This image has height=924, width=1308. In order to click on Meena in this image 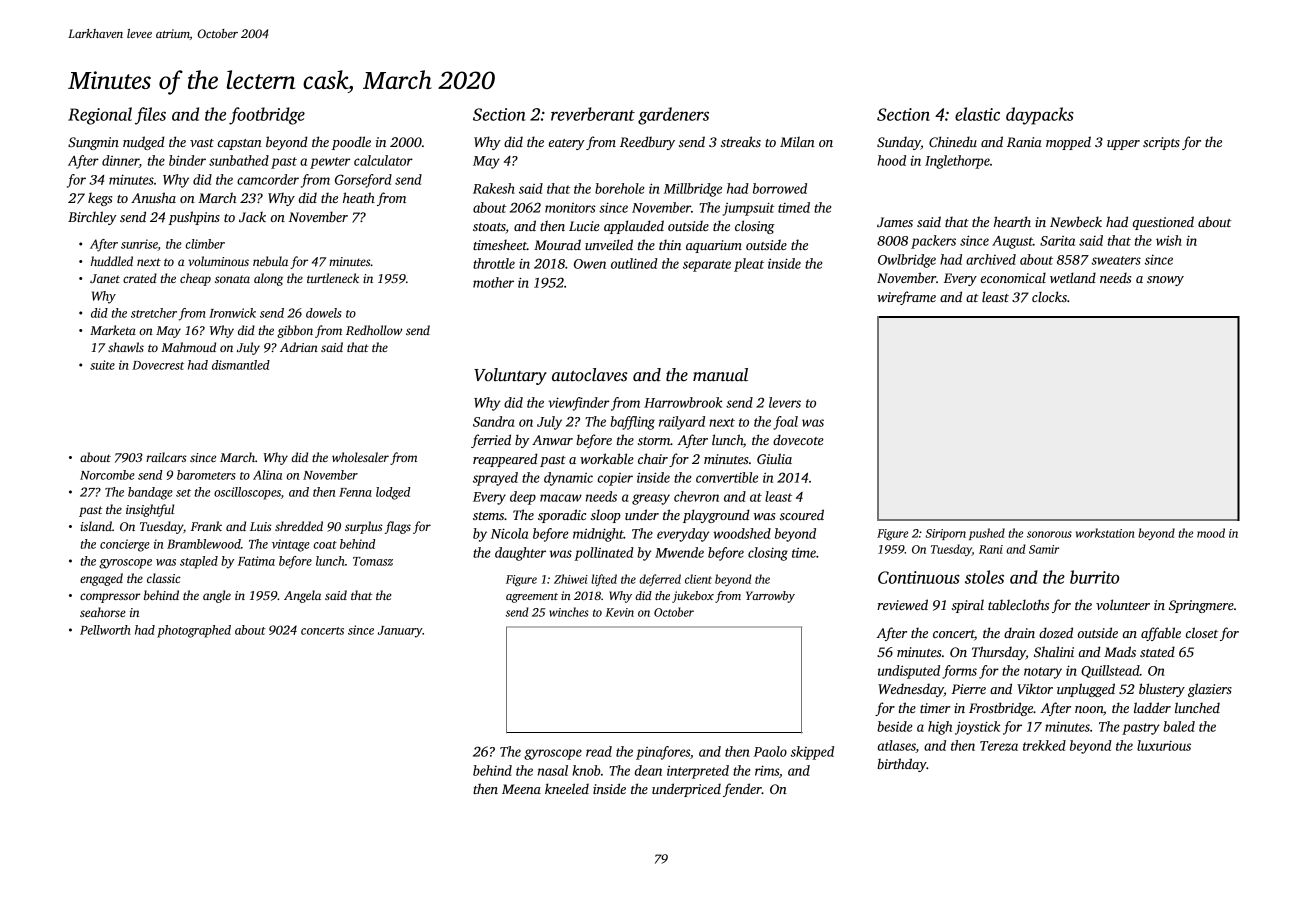, I will do `click(521, 789)`.
